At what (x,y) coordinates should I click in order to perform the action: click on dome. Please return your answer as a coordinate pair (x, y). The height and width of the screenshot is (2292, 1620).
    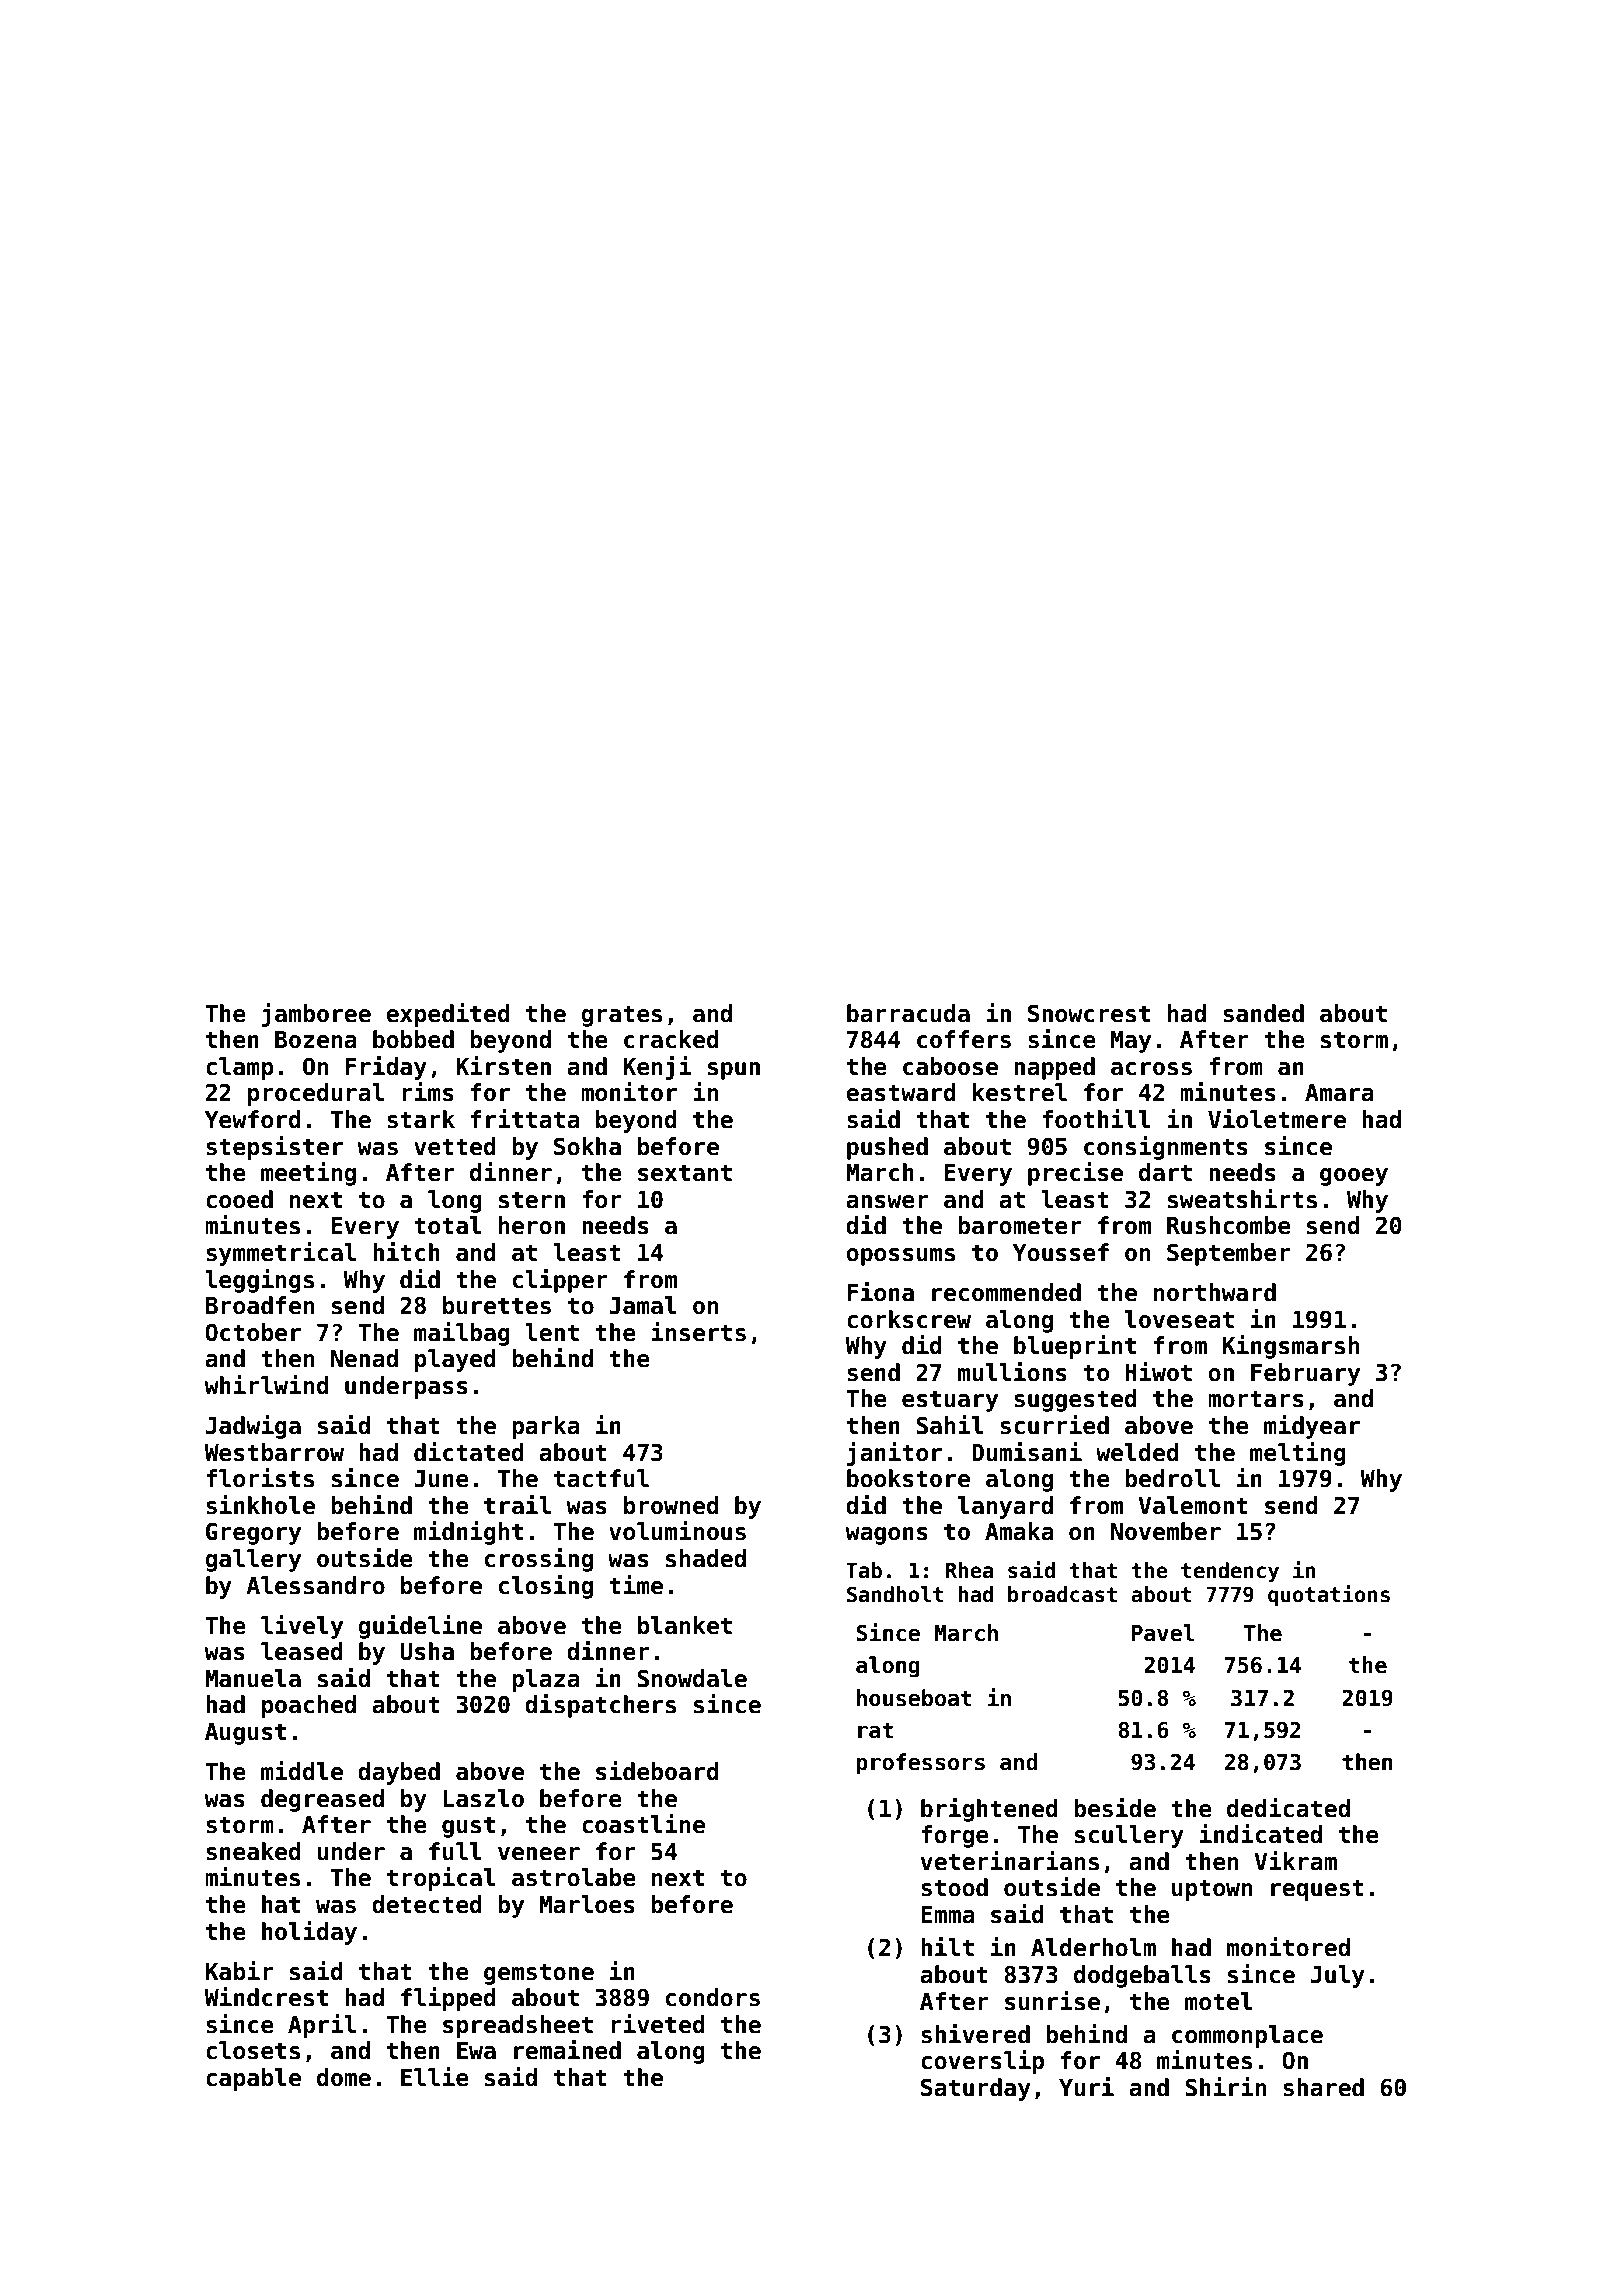
    Looking at the image, I should click on (344, 2077).
